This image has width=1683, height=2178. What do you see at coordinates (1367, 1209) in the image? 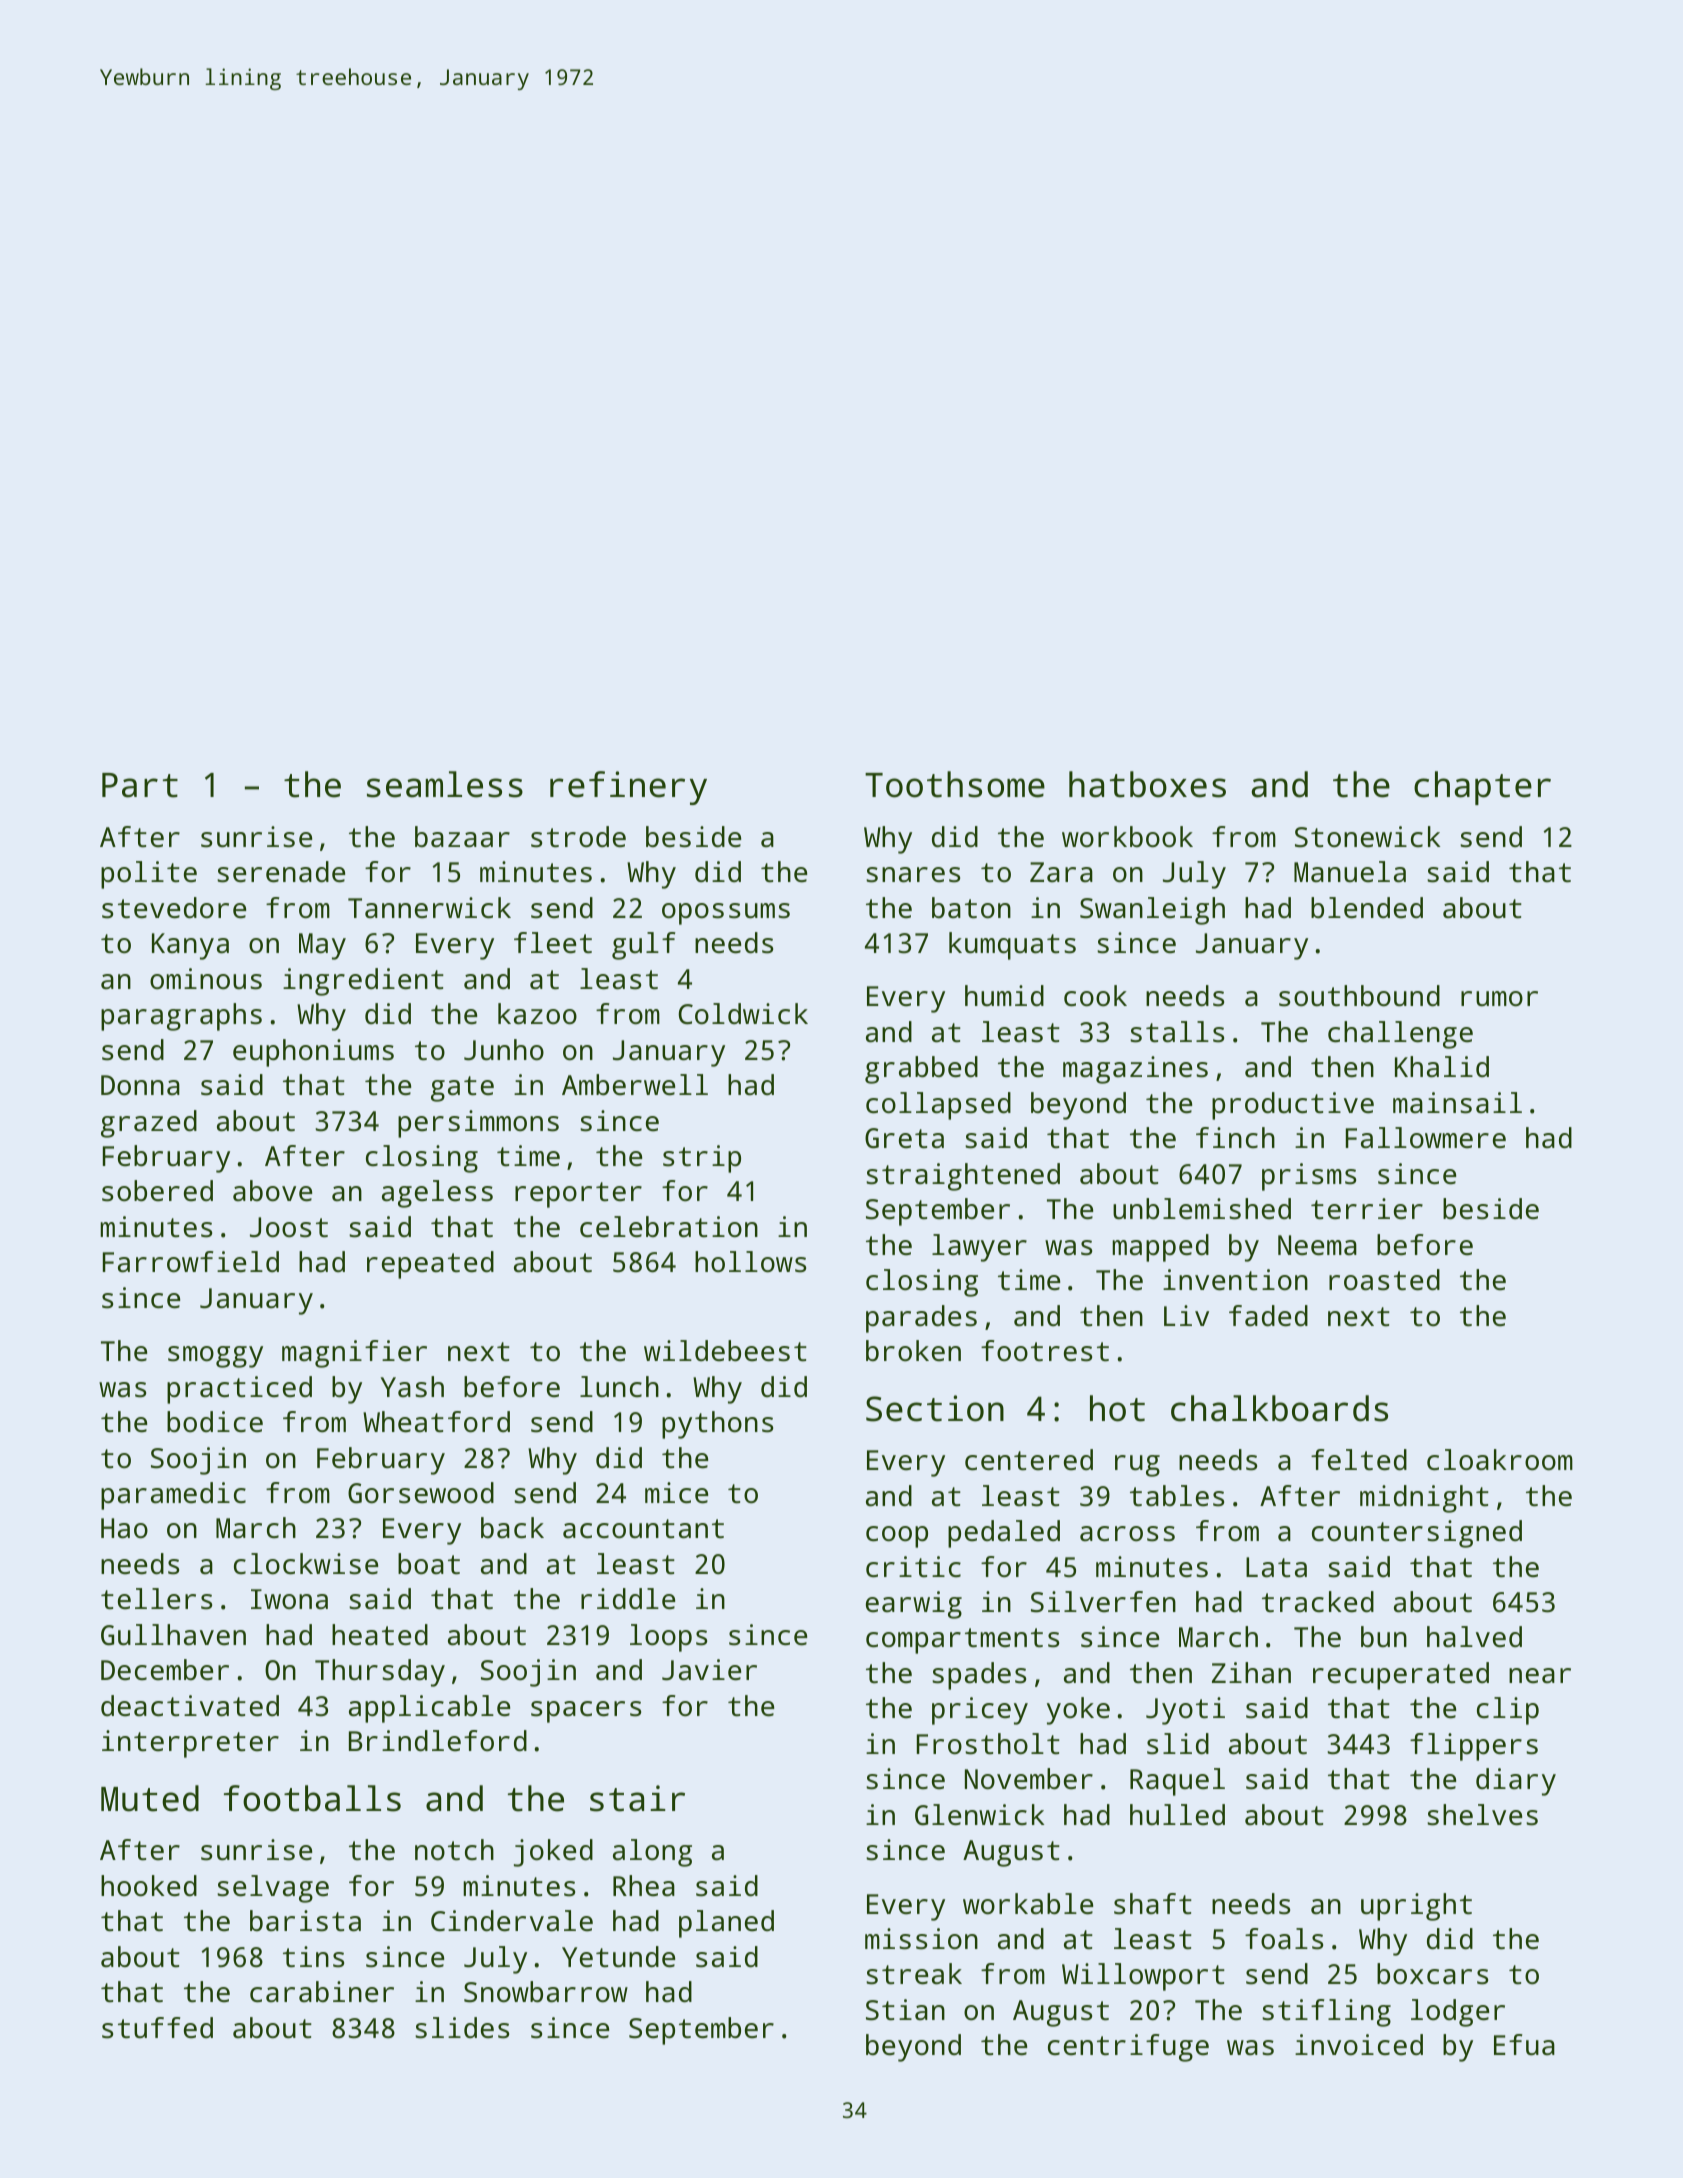
I see `terrier` at bounding box center [1367, 1209].
